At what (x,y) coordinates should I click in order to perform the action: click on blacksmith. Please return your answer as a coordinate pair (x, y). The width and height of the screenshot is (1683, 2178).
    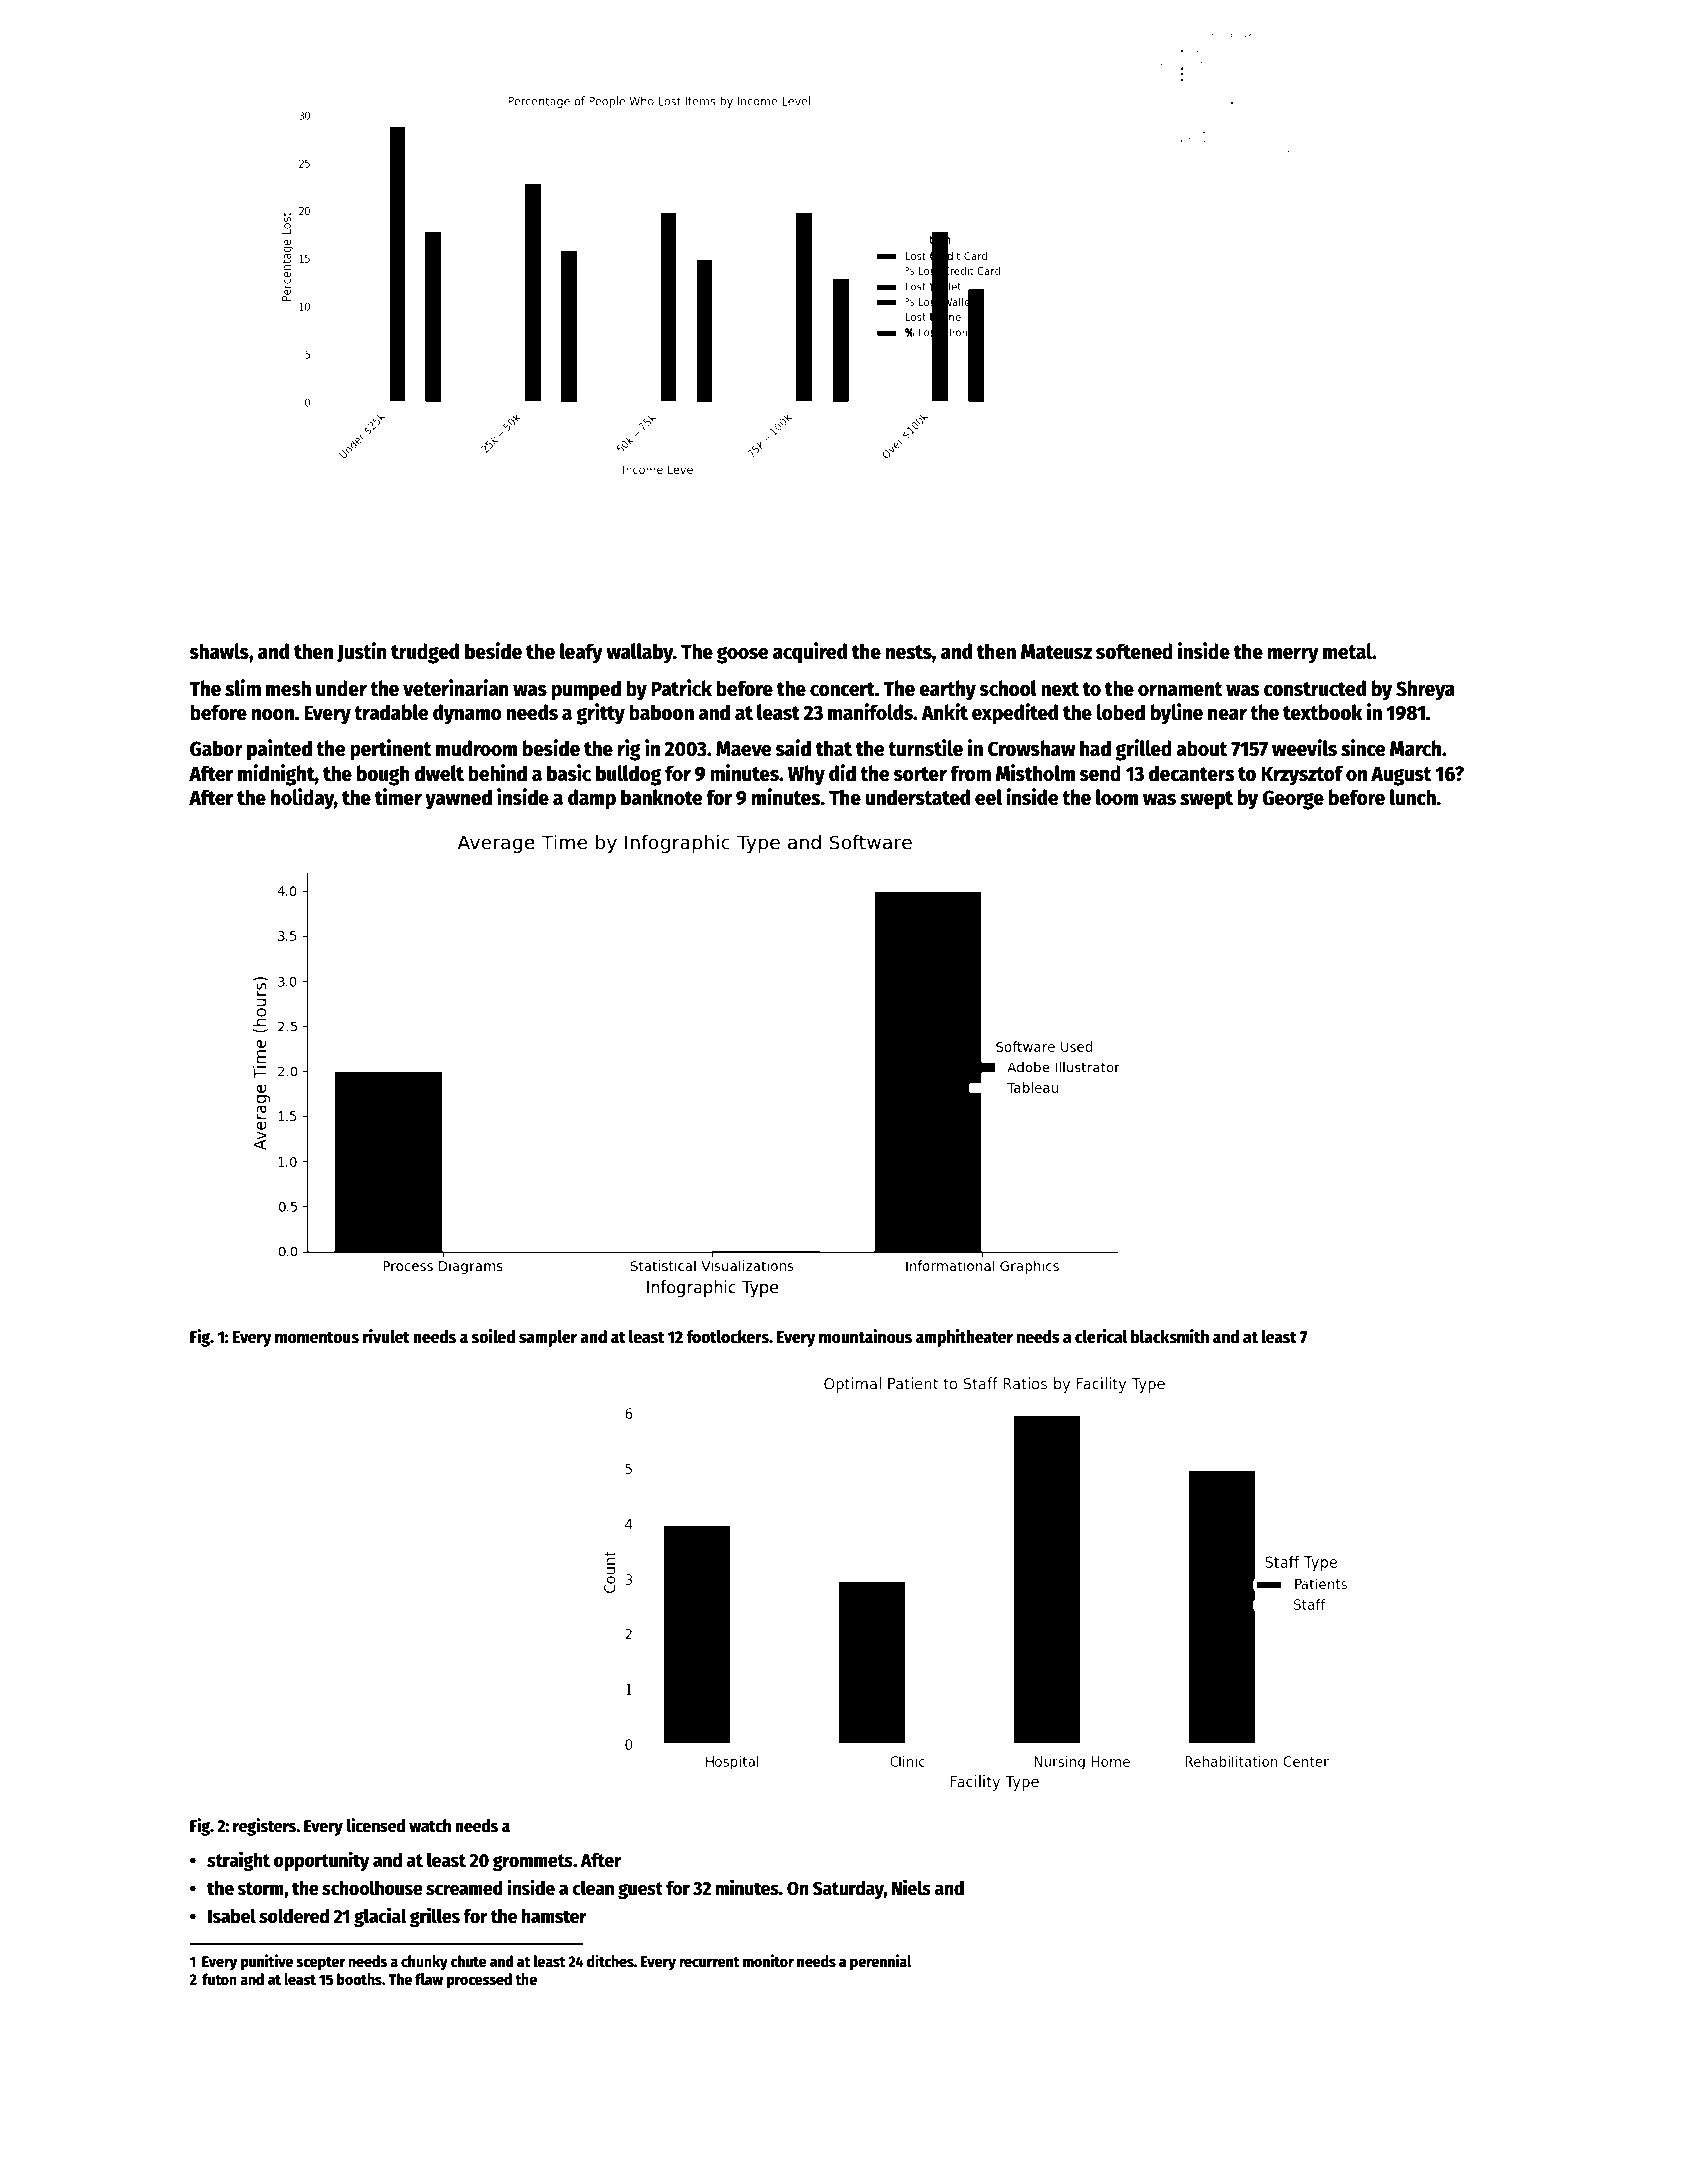
    Looking at the image, I should click on (1170, 1336).
